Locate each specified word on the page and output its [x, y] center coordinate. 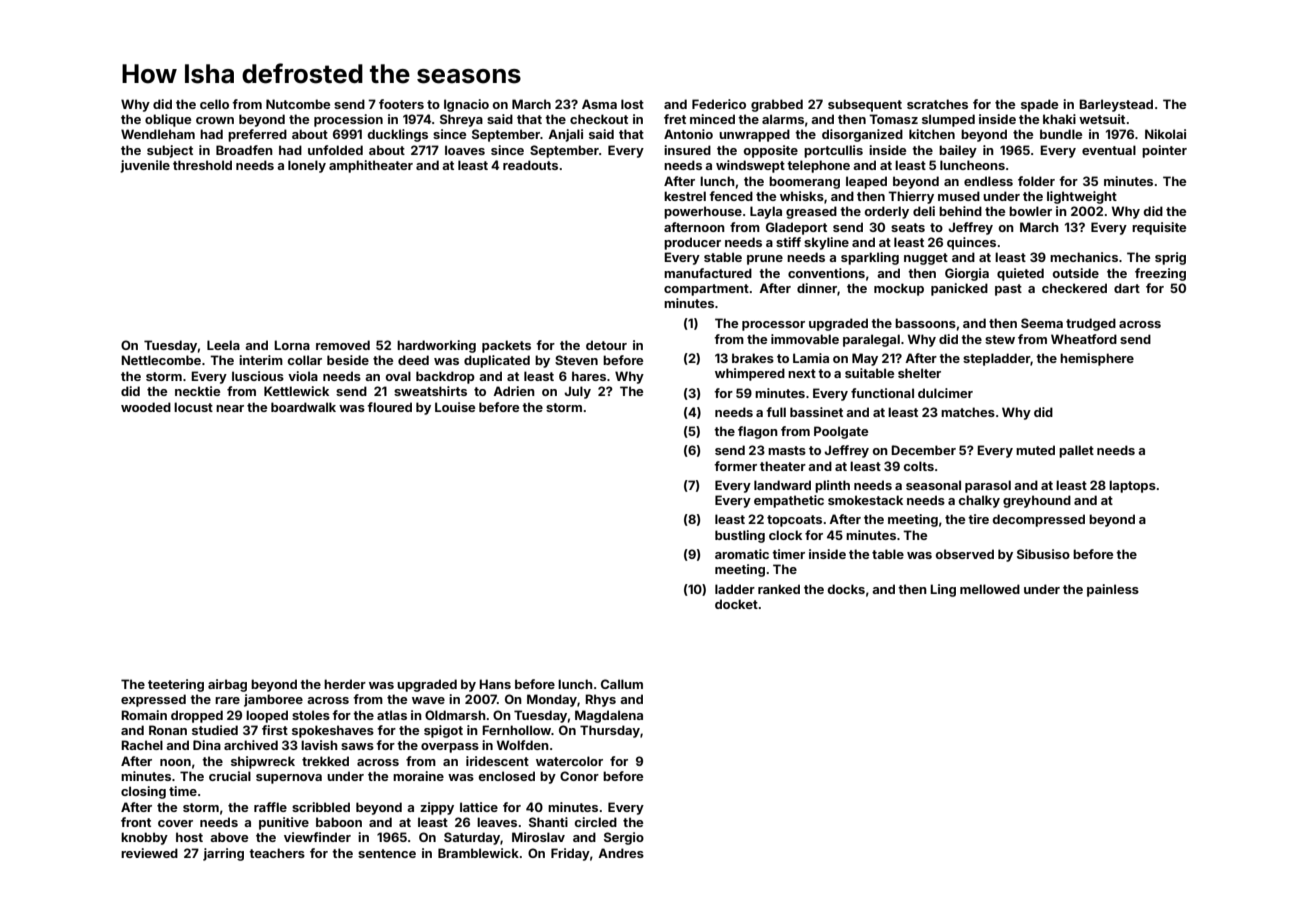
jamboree [273, 700]
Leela [223, 345]
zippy [437, 808]
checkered [1074, 288]
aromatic [742, 554]
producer [692, 243]
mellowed [990, 589]
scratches [937, 104]
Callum [622, 684]
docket [736, 604]
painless [1113, 590]
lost [632, 104]
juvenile [145, 166]
